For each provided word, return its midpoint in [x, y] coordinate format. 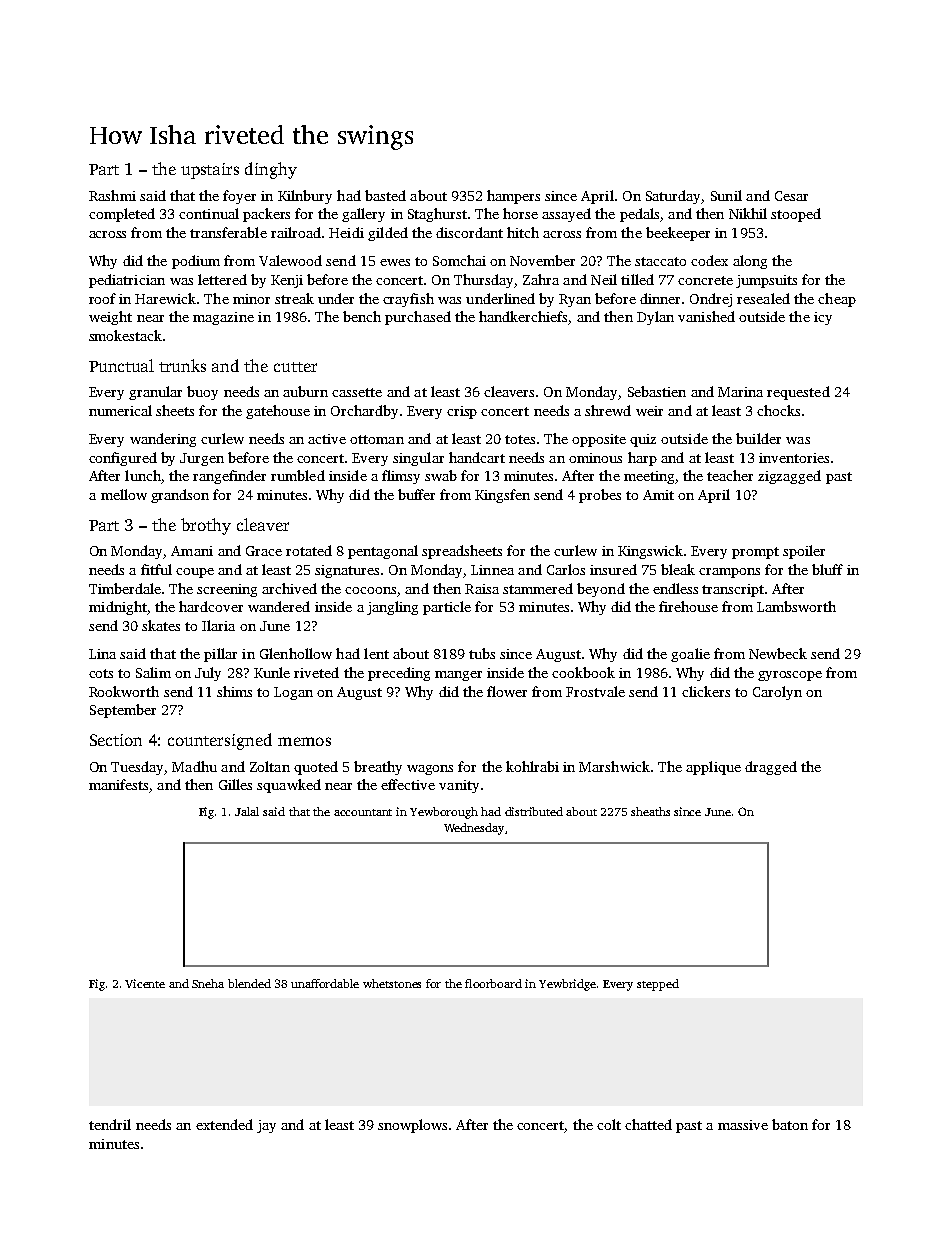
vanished [706, 316]
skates [161, 625]
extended [224, 1124]
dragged [771, 768]
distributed [534, 811]
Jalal [247, 811]
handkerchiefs [523, 316]
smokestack [125, 335]
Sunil [726, 195]
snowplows [412, 1126]
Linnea [492, 570]
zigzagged [789, 477]
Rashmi [112, 195]
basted [385, 195]
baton [790, 1124]
